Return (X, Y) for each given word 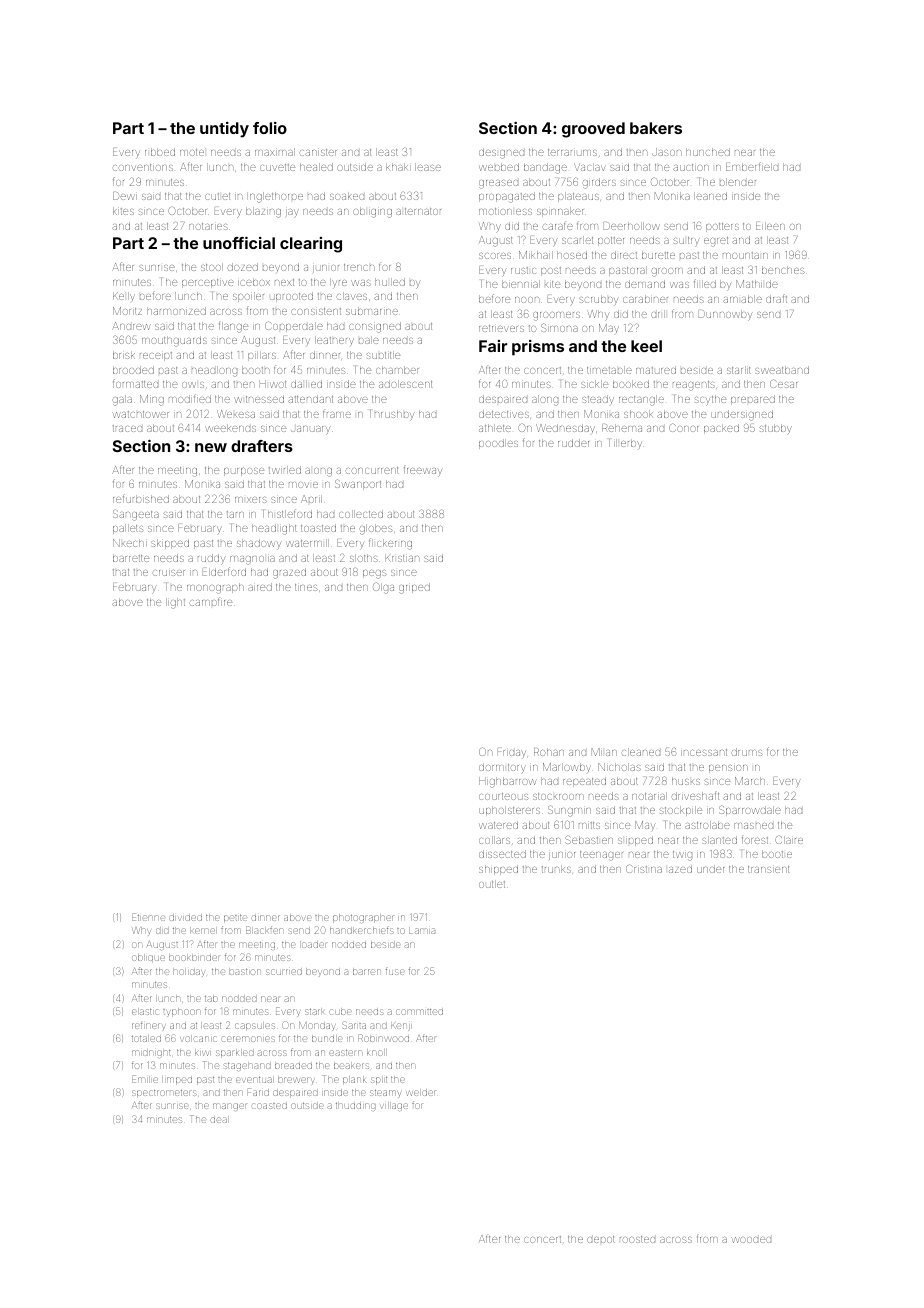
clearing (311, 245)
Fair (493, 346)
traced (127, 428)
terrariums (572, 152)
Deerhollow (632, 226)
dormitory (502, 768)
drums (747, 752)
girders (599, 183)
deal (219, 1120)
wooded (751, 1240)
